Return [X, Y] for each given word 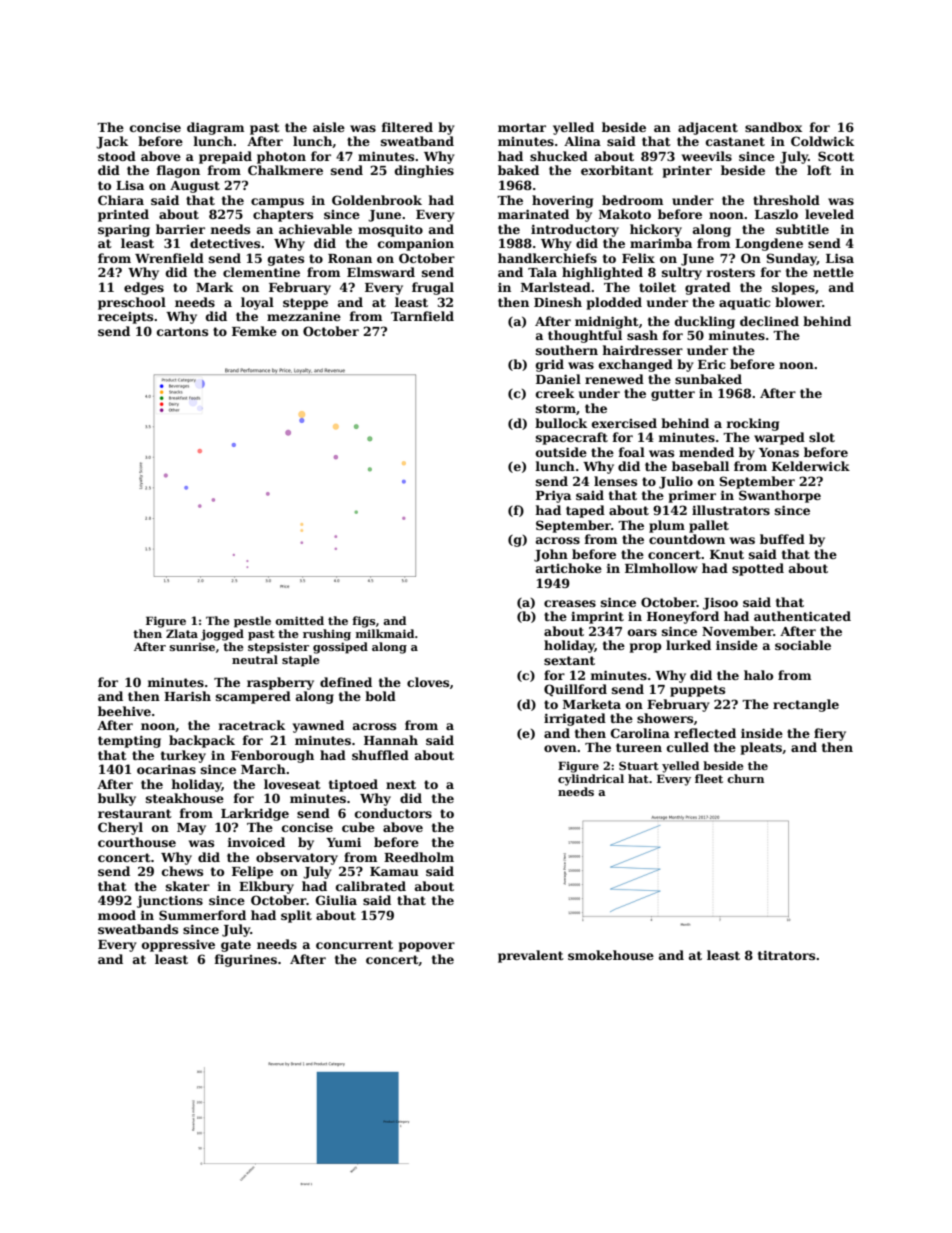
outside [561, 452]
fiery [830, 734]
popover [427, 947]
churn [745, 778]
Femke [254, 331]
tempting [129, 741]
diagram [215, 128]
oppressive [178, 946]
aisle [329, 127]
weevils [707, 156]
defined [346, 682]
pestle [252, 622]
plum [667, 526]
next [401, 784]
